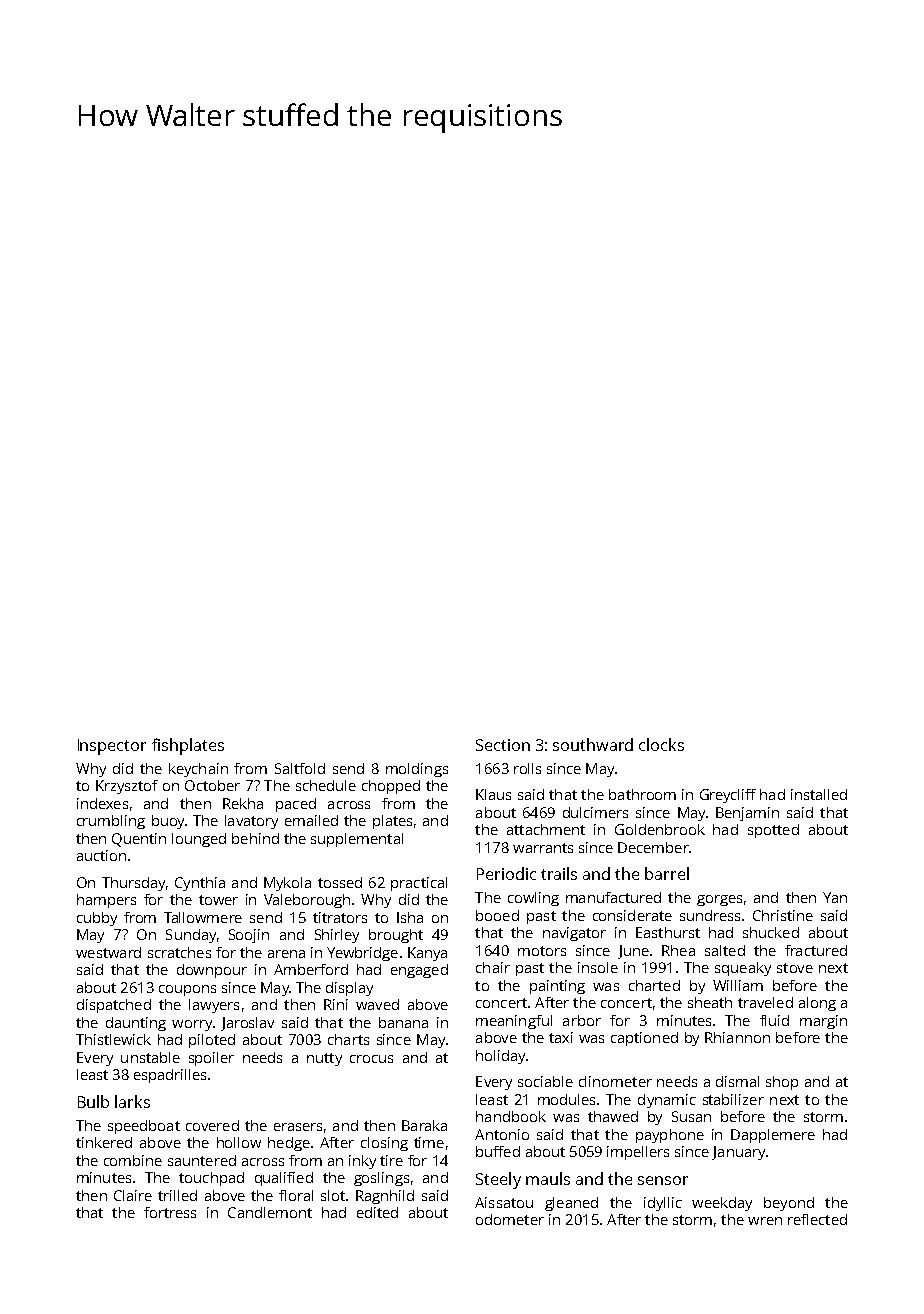 The image size is (924, 1314). What do you see at coordinates (773, 1136) in the screenshot?
I see `Dapplemere` at bounding box center [773, 1136].
